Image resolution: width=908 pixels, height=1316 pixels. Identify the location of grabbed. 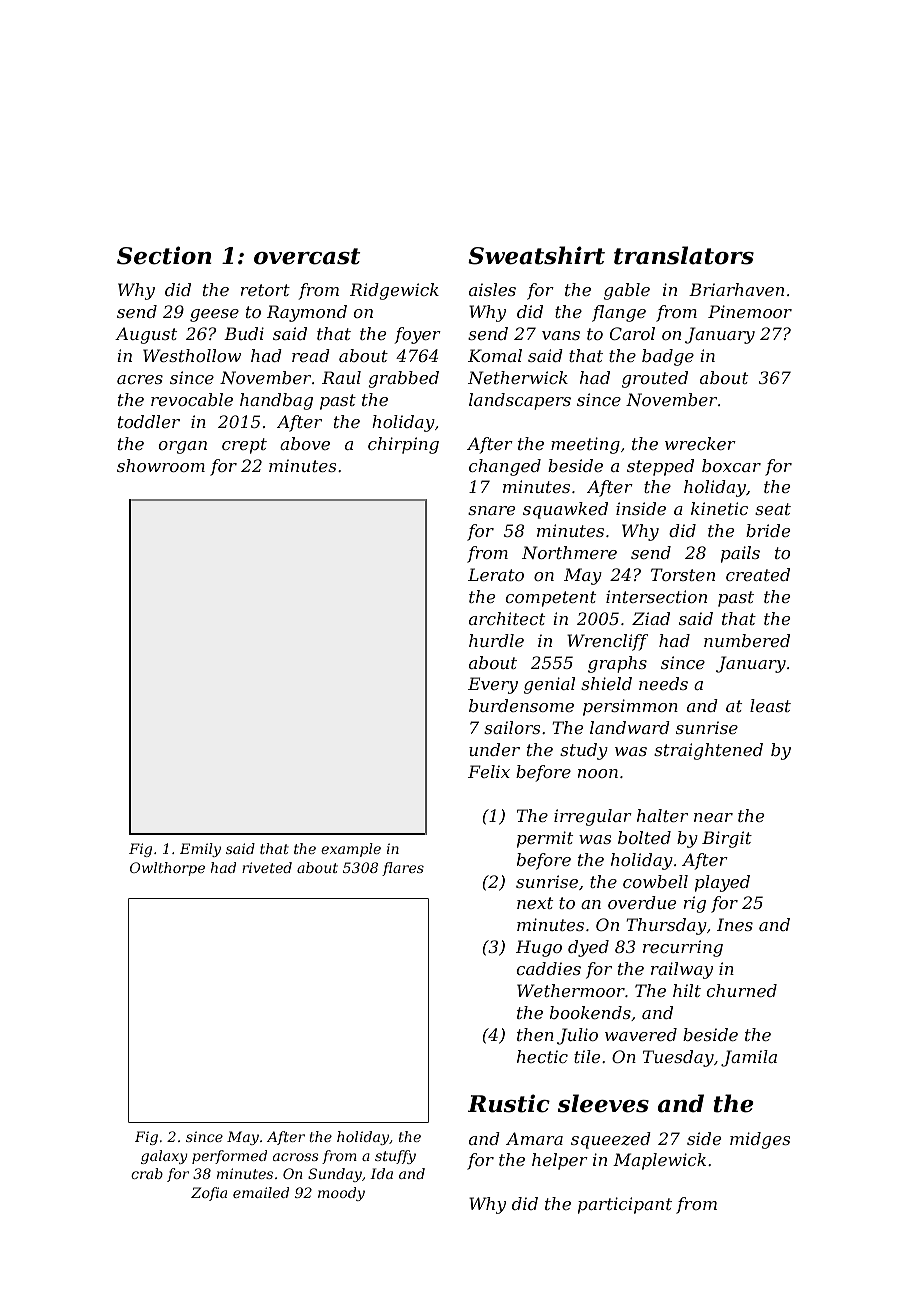
(403, 379).
